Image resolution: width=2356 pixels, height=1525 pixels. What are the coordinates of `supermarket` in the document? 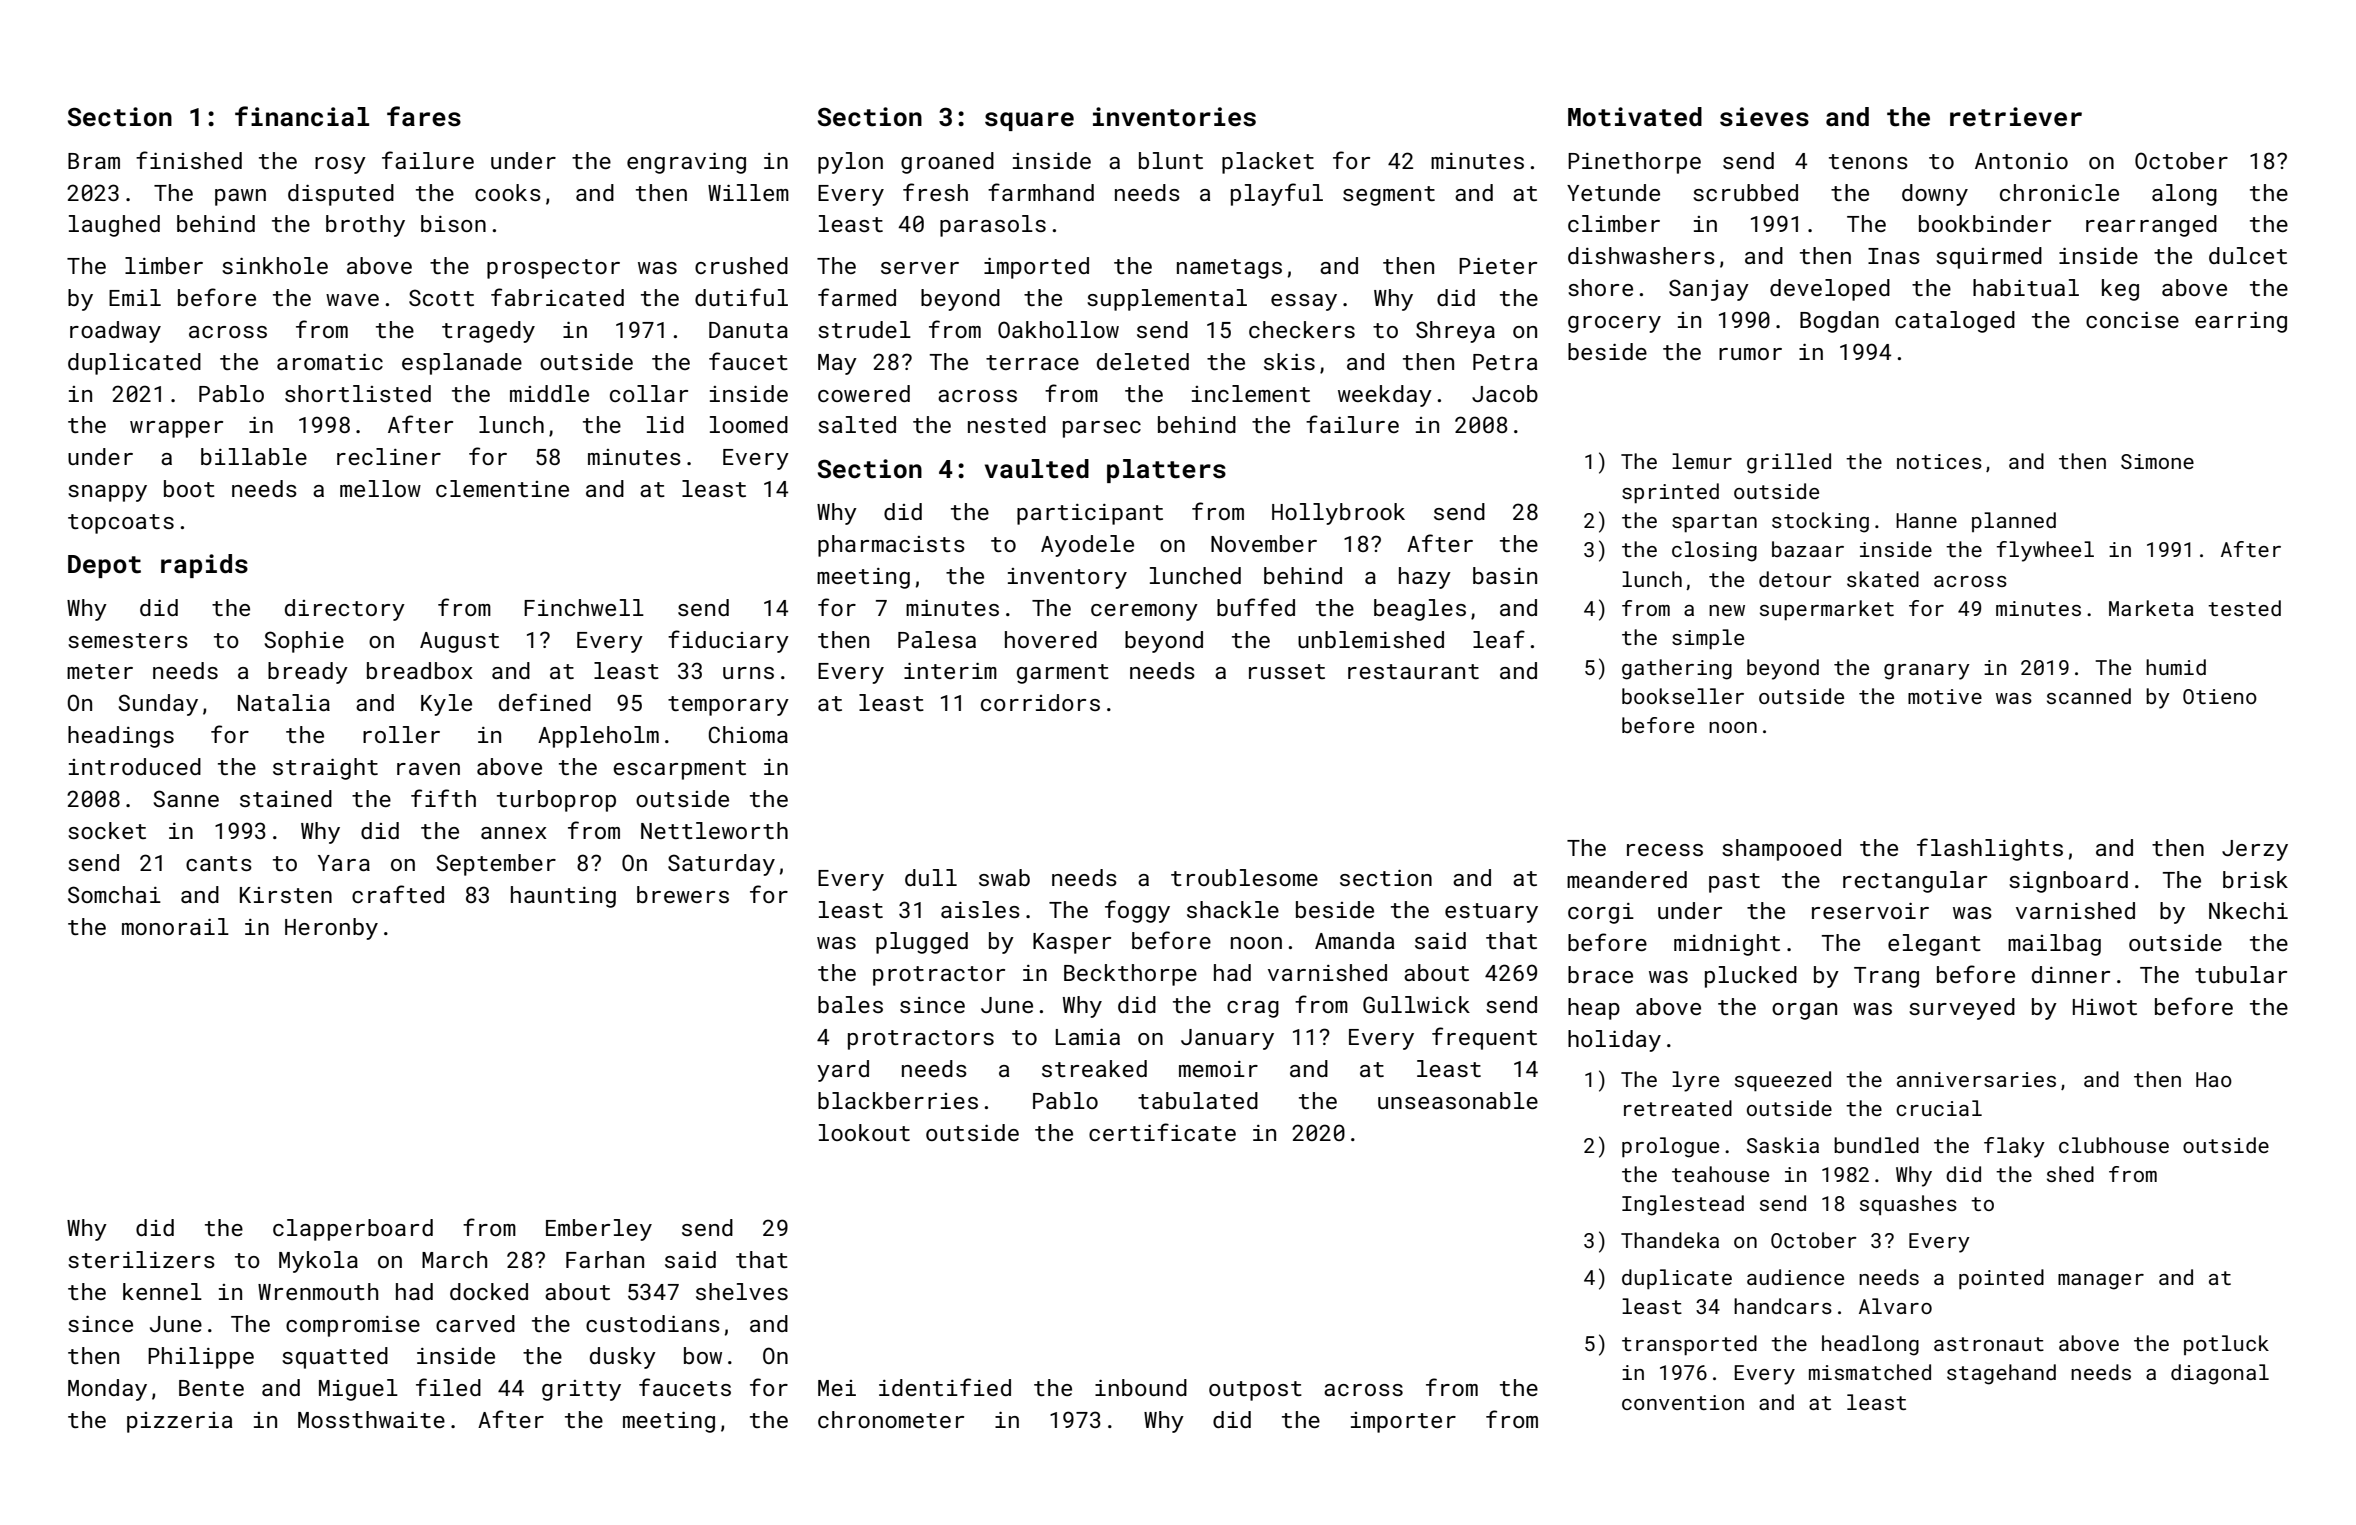 It's located at (1827, 610).
